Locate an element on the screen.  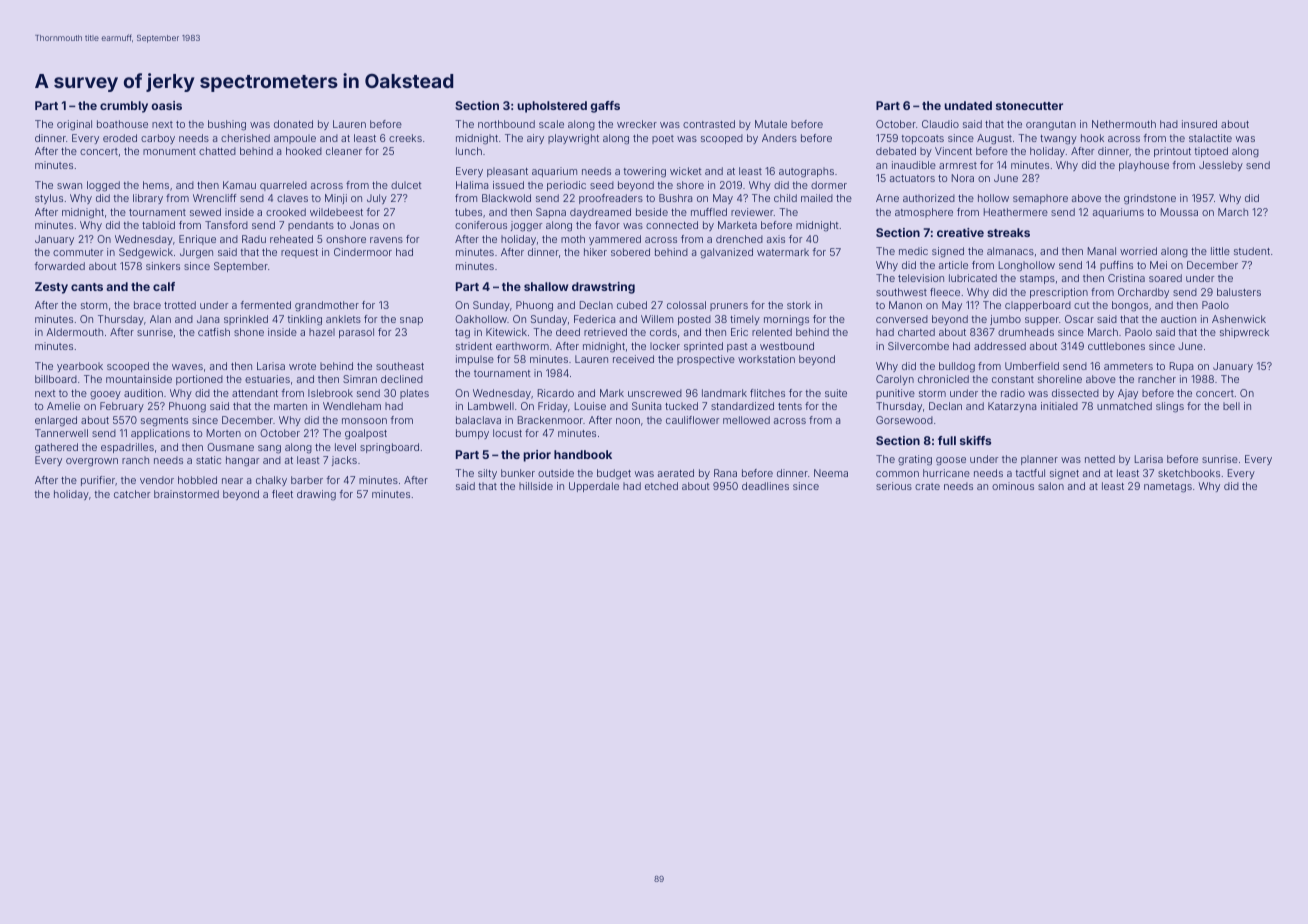
Aldermouth is located at coordinates (74, 332).
